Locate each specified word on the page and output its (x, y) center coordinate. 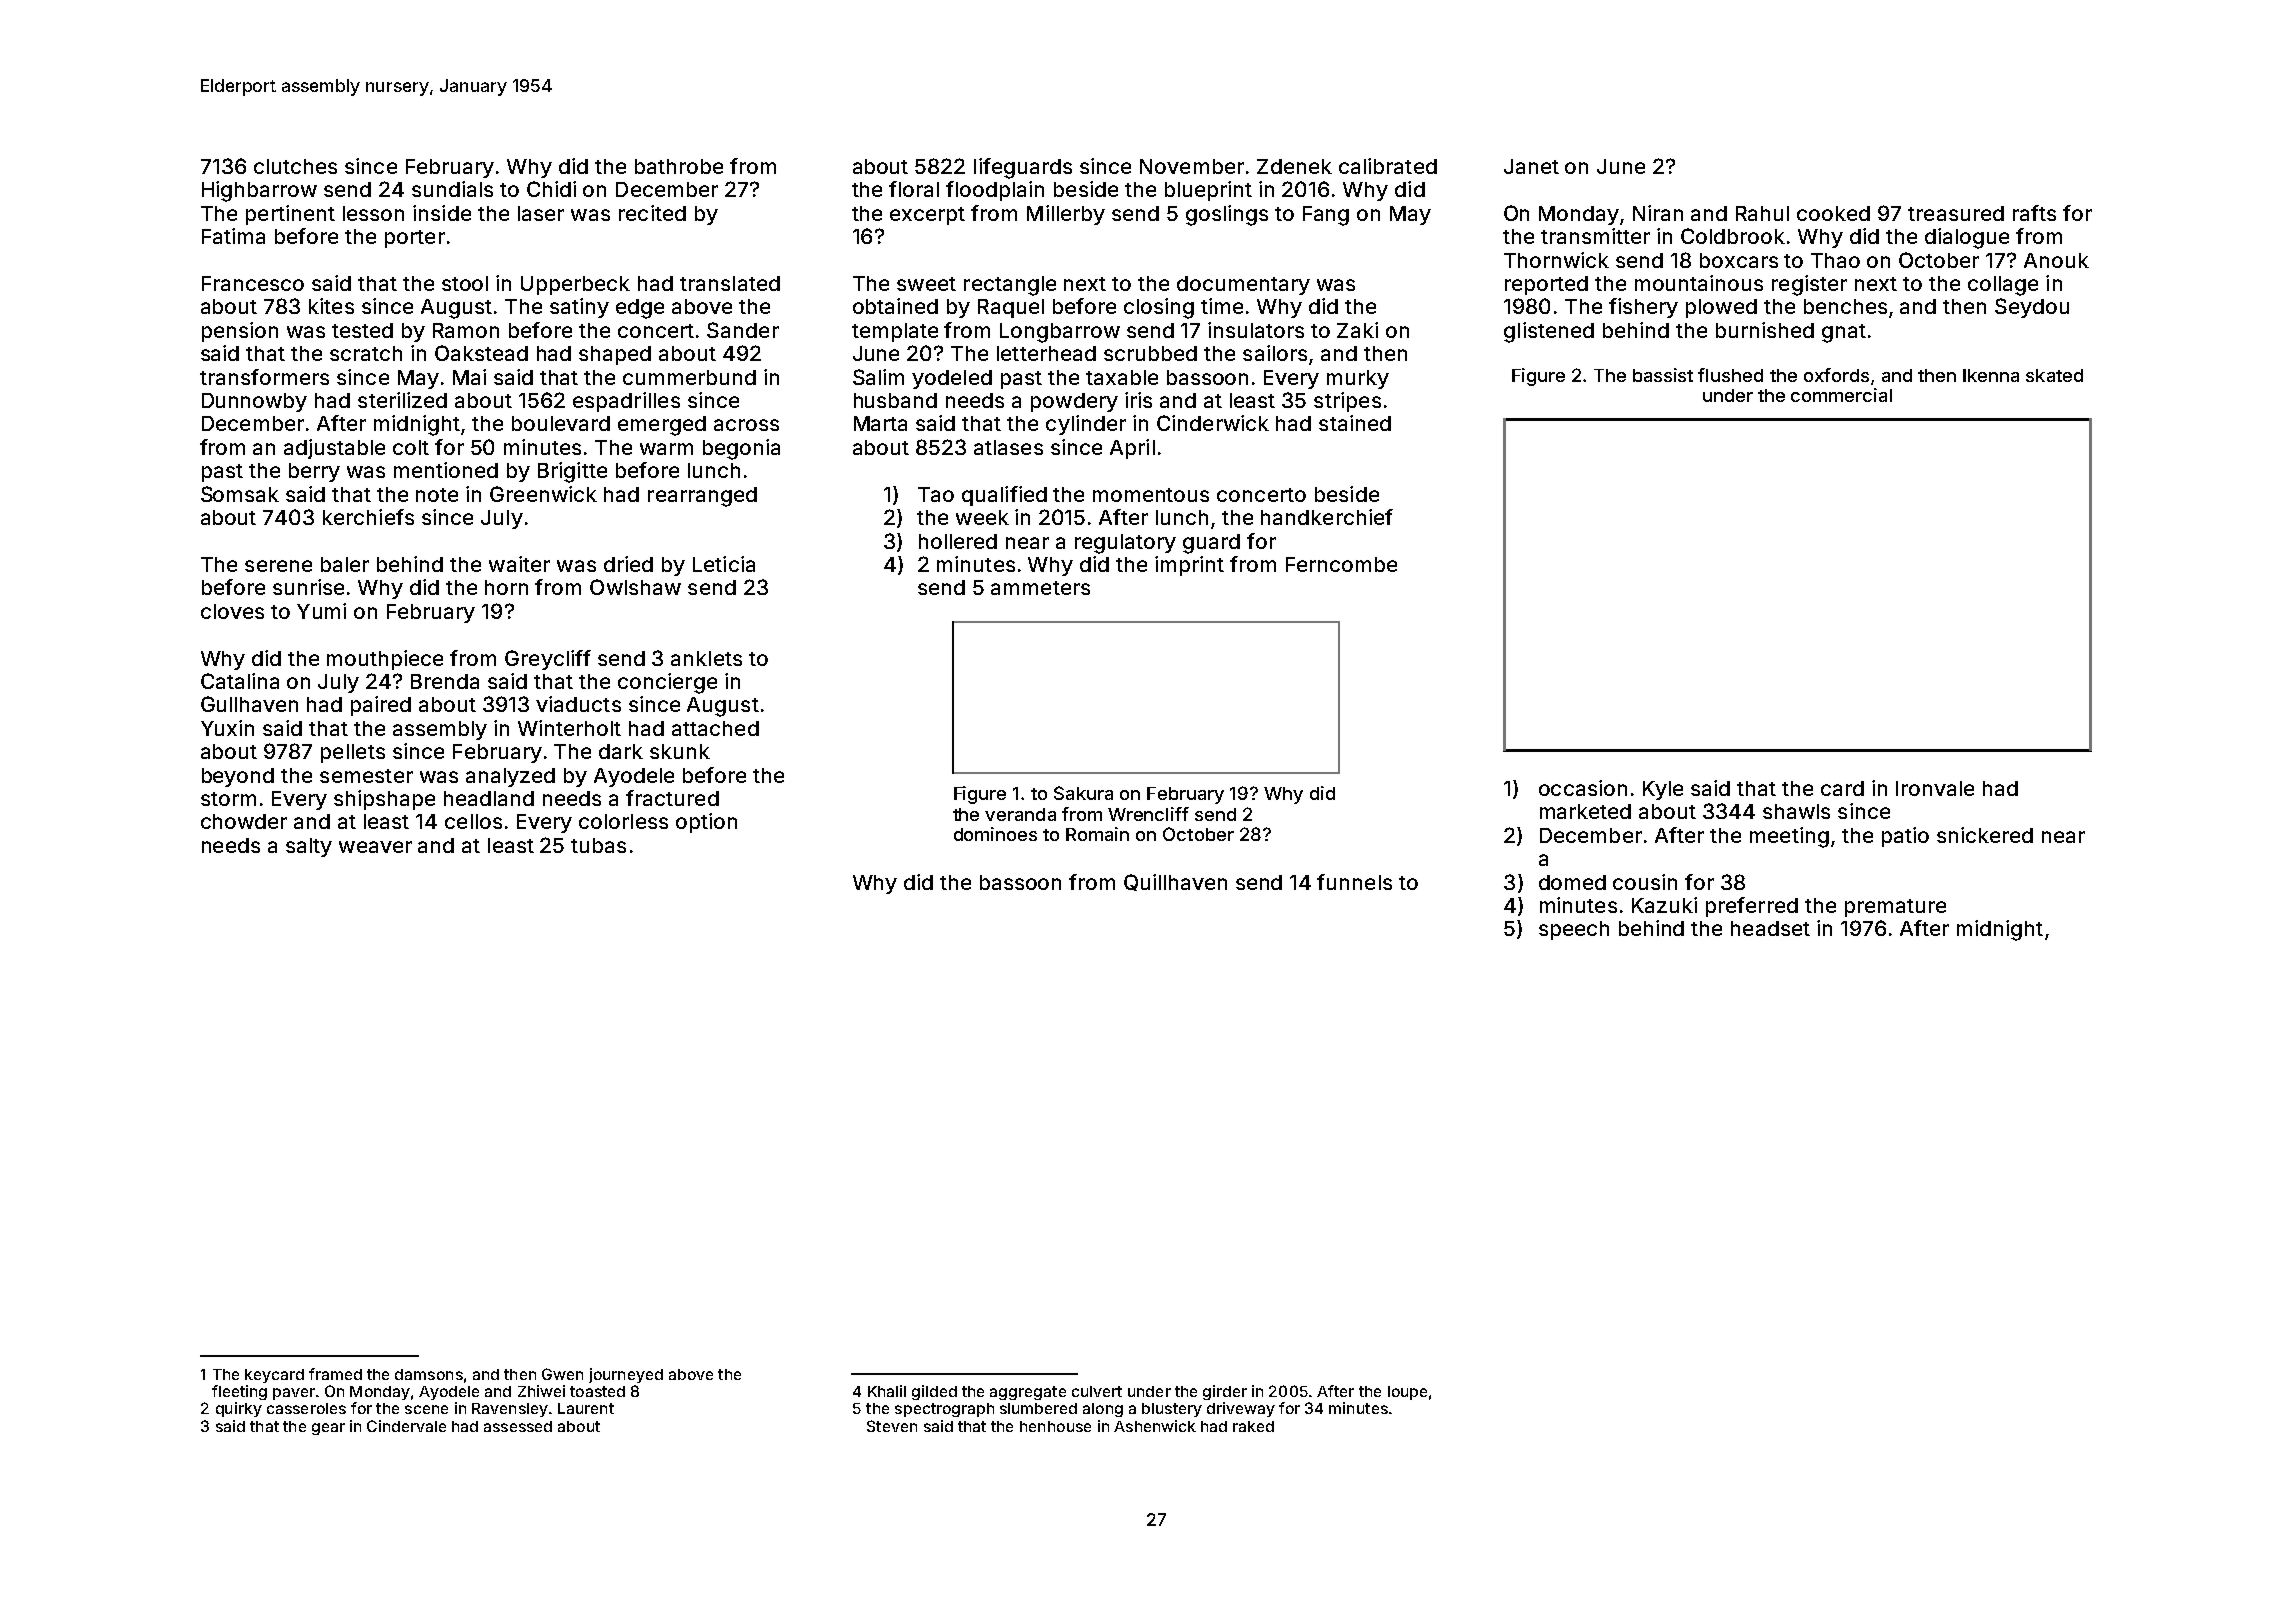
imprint (1189, 566)
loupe (1407, 1393)
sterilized (402, 400)
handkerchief (1327, 517)
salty (309, 847)
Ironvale (1935, 788)
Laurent (586, 1408)
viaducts (578, 704)
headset (1770, 928)
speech (1574, 930)
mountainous (1699, 283)
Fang (1326, 216)
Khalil (887, 1391)
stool (465, 283)
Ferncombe (1341, 564)
